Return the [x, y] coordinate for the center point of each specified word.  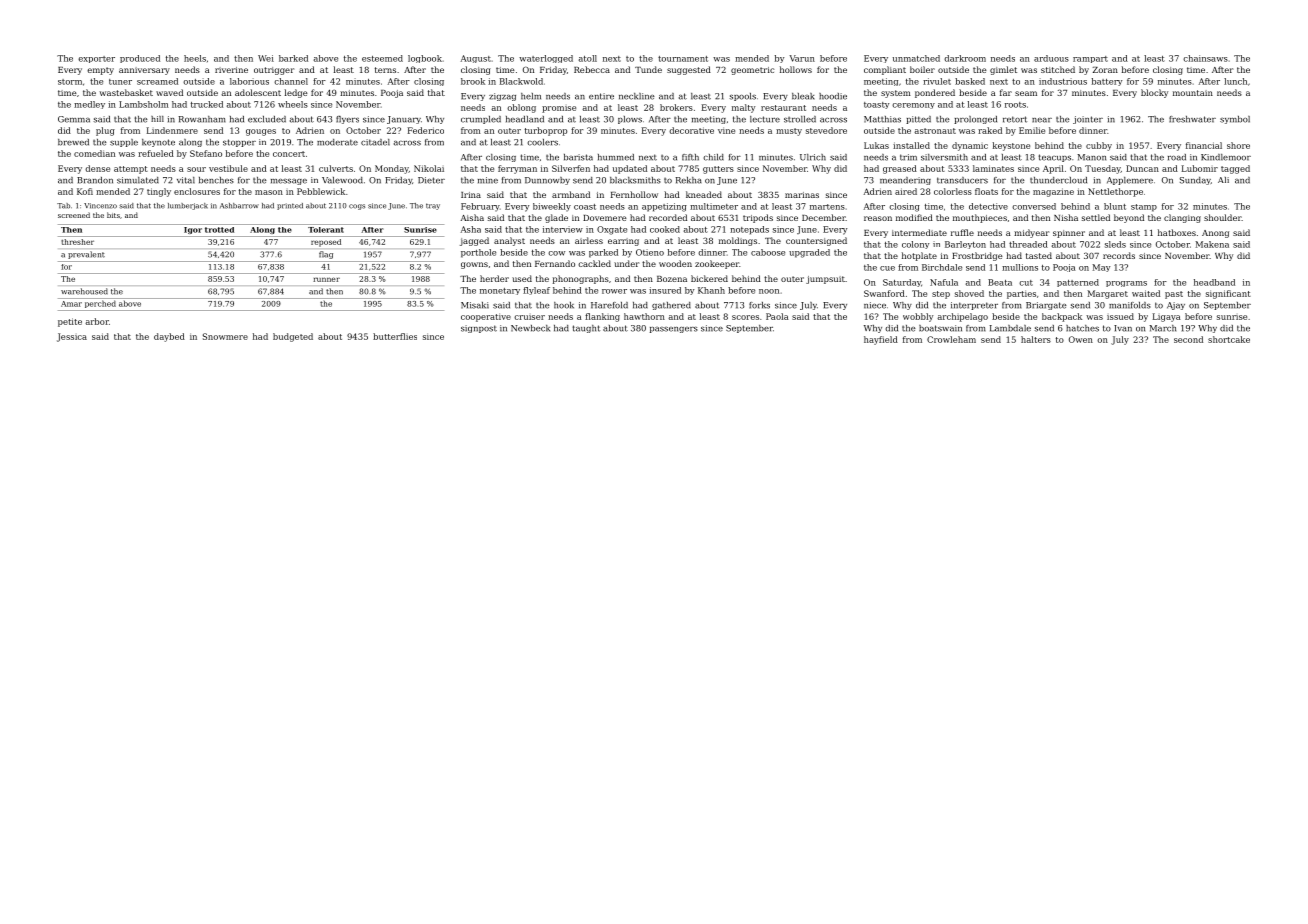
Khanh [711, 290]
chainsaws [1205, 58]
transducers [962, 180]
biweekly [552, 207]
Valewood [342, 180]
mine [488, 180]
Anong [1215, 234]
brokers [676, 107]
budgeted [293, 337]
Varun [802, 58]
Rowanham [202, 119]
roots [1015, 105]
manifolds [1130, 305]
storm [70, 82]
